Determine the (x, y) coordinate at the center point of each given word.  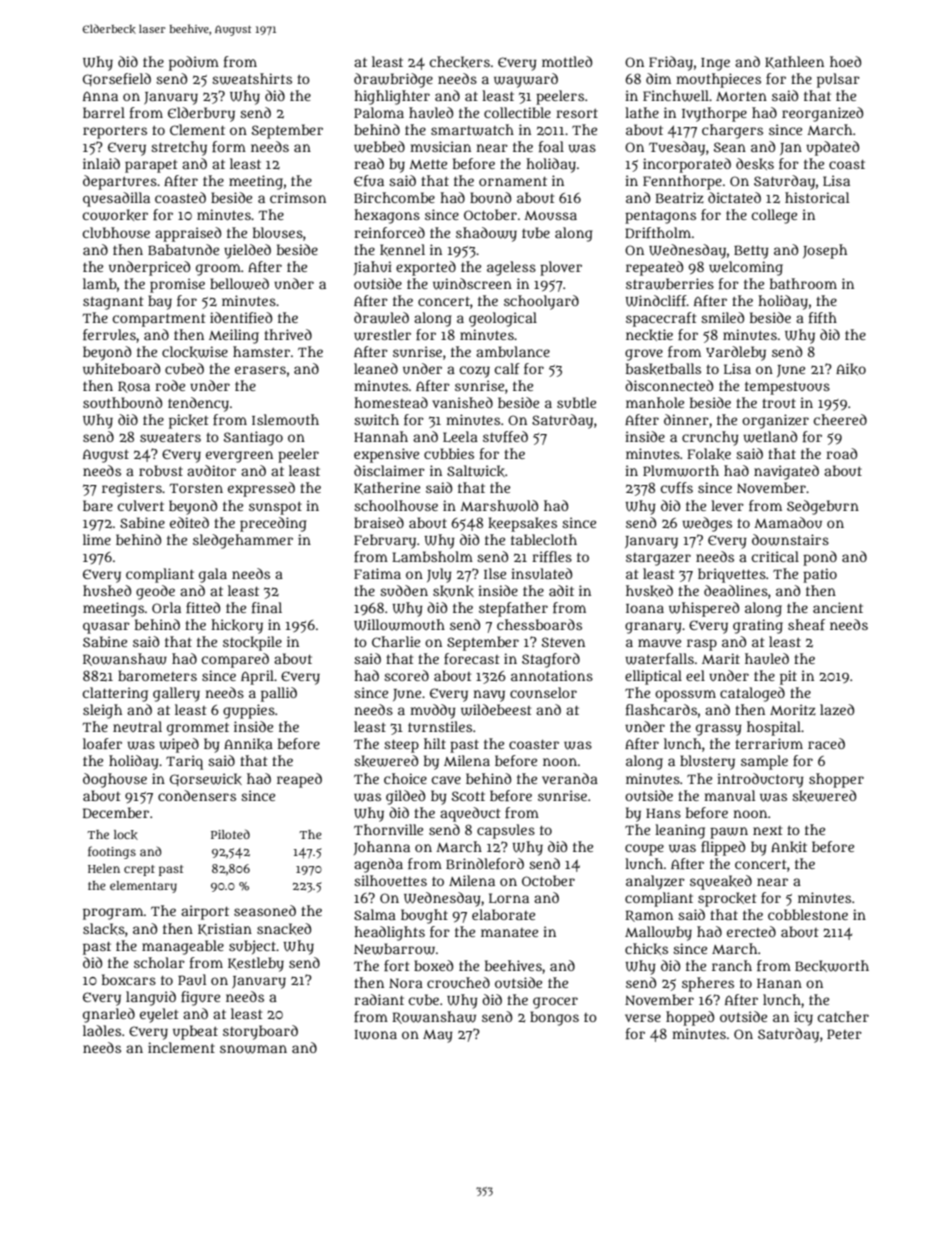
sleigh (102, 711)
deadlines (736, 590)
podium (194, 63)
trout (779, 403)
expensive (386, 455)
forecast (471, 658)
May (438, 1036)
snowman (253, 1049)
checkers (460, 62)
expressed (261, 489)
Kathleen (794, 62)
